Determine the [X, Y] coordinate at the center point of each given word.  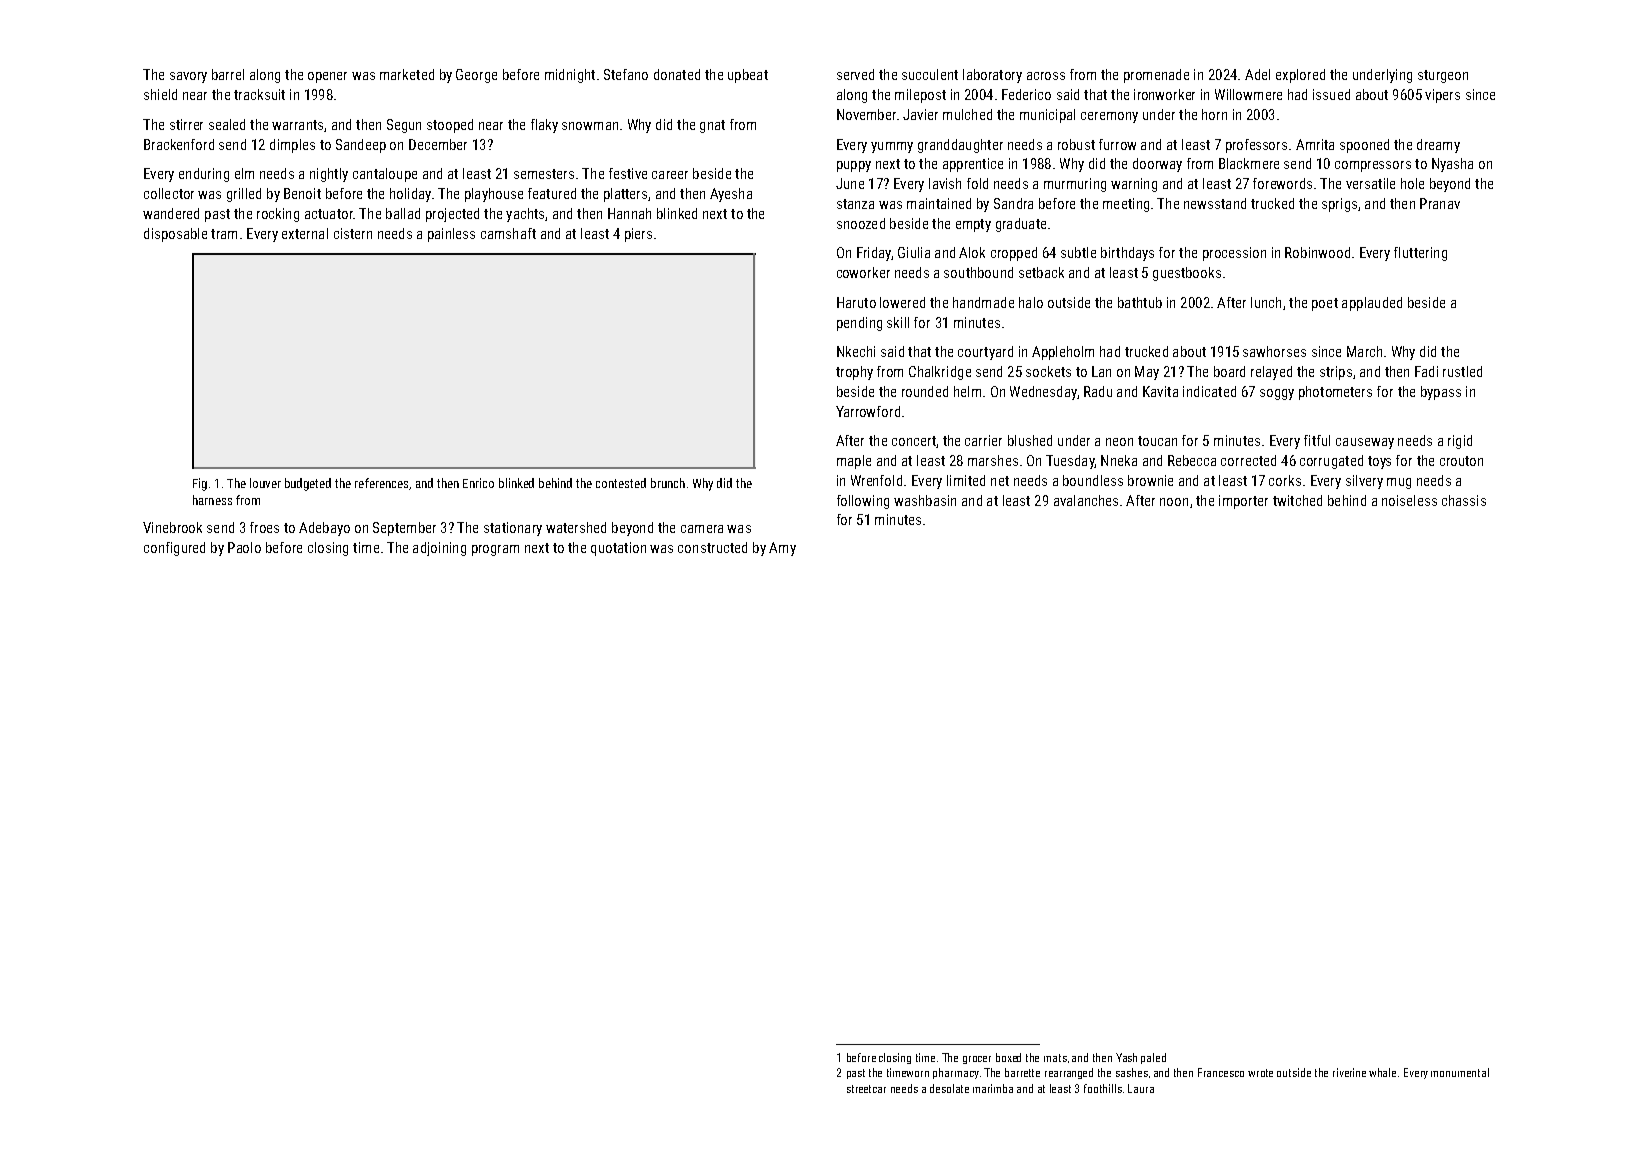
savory [188, 77]
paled [1153, 1058]
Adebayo [324, 529]
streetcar [866, 1089]
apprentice [973, 165]
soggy [1277, 394]
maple [854, 462]
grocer [977, 1060]
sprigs [1339, 205]
